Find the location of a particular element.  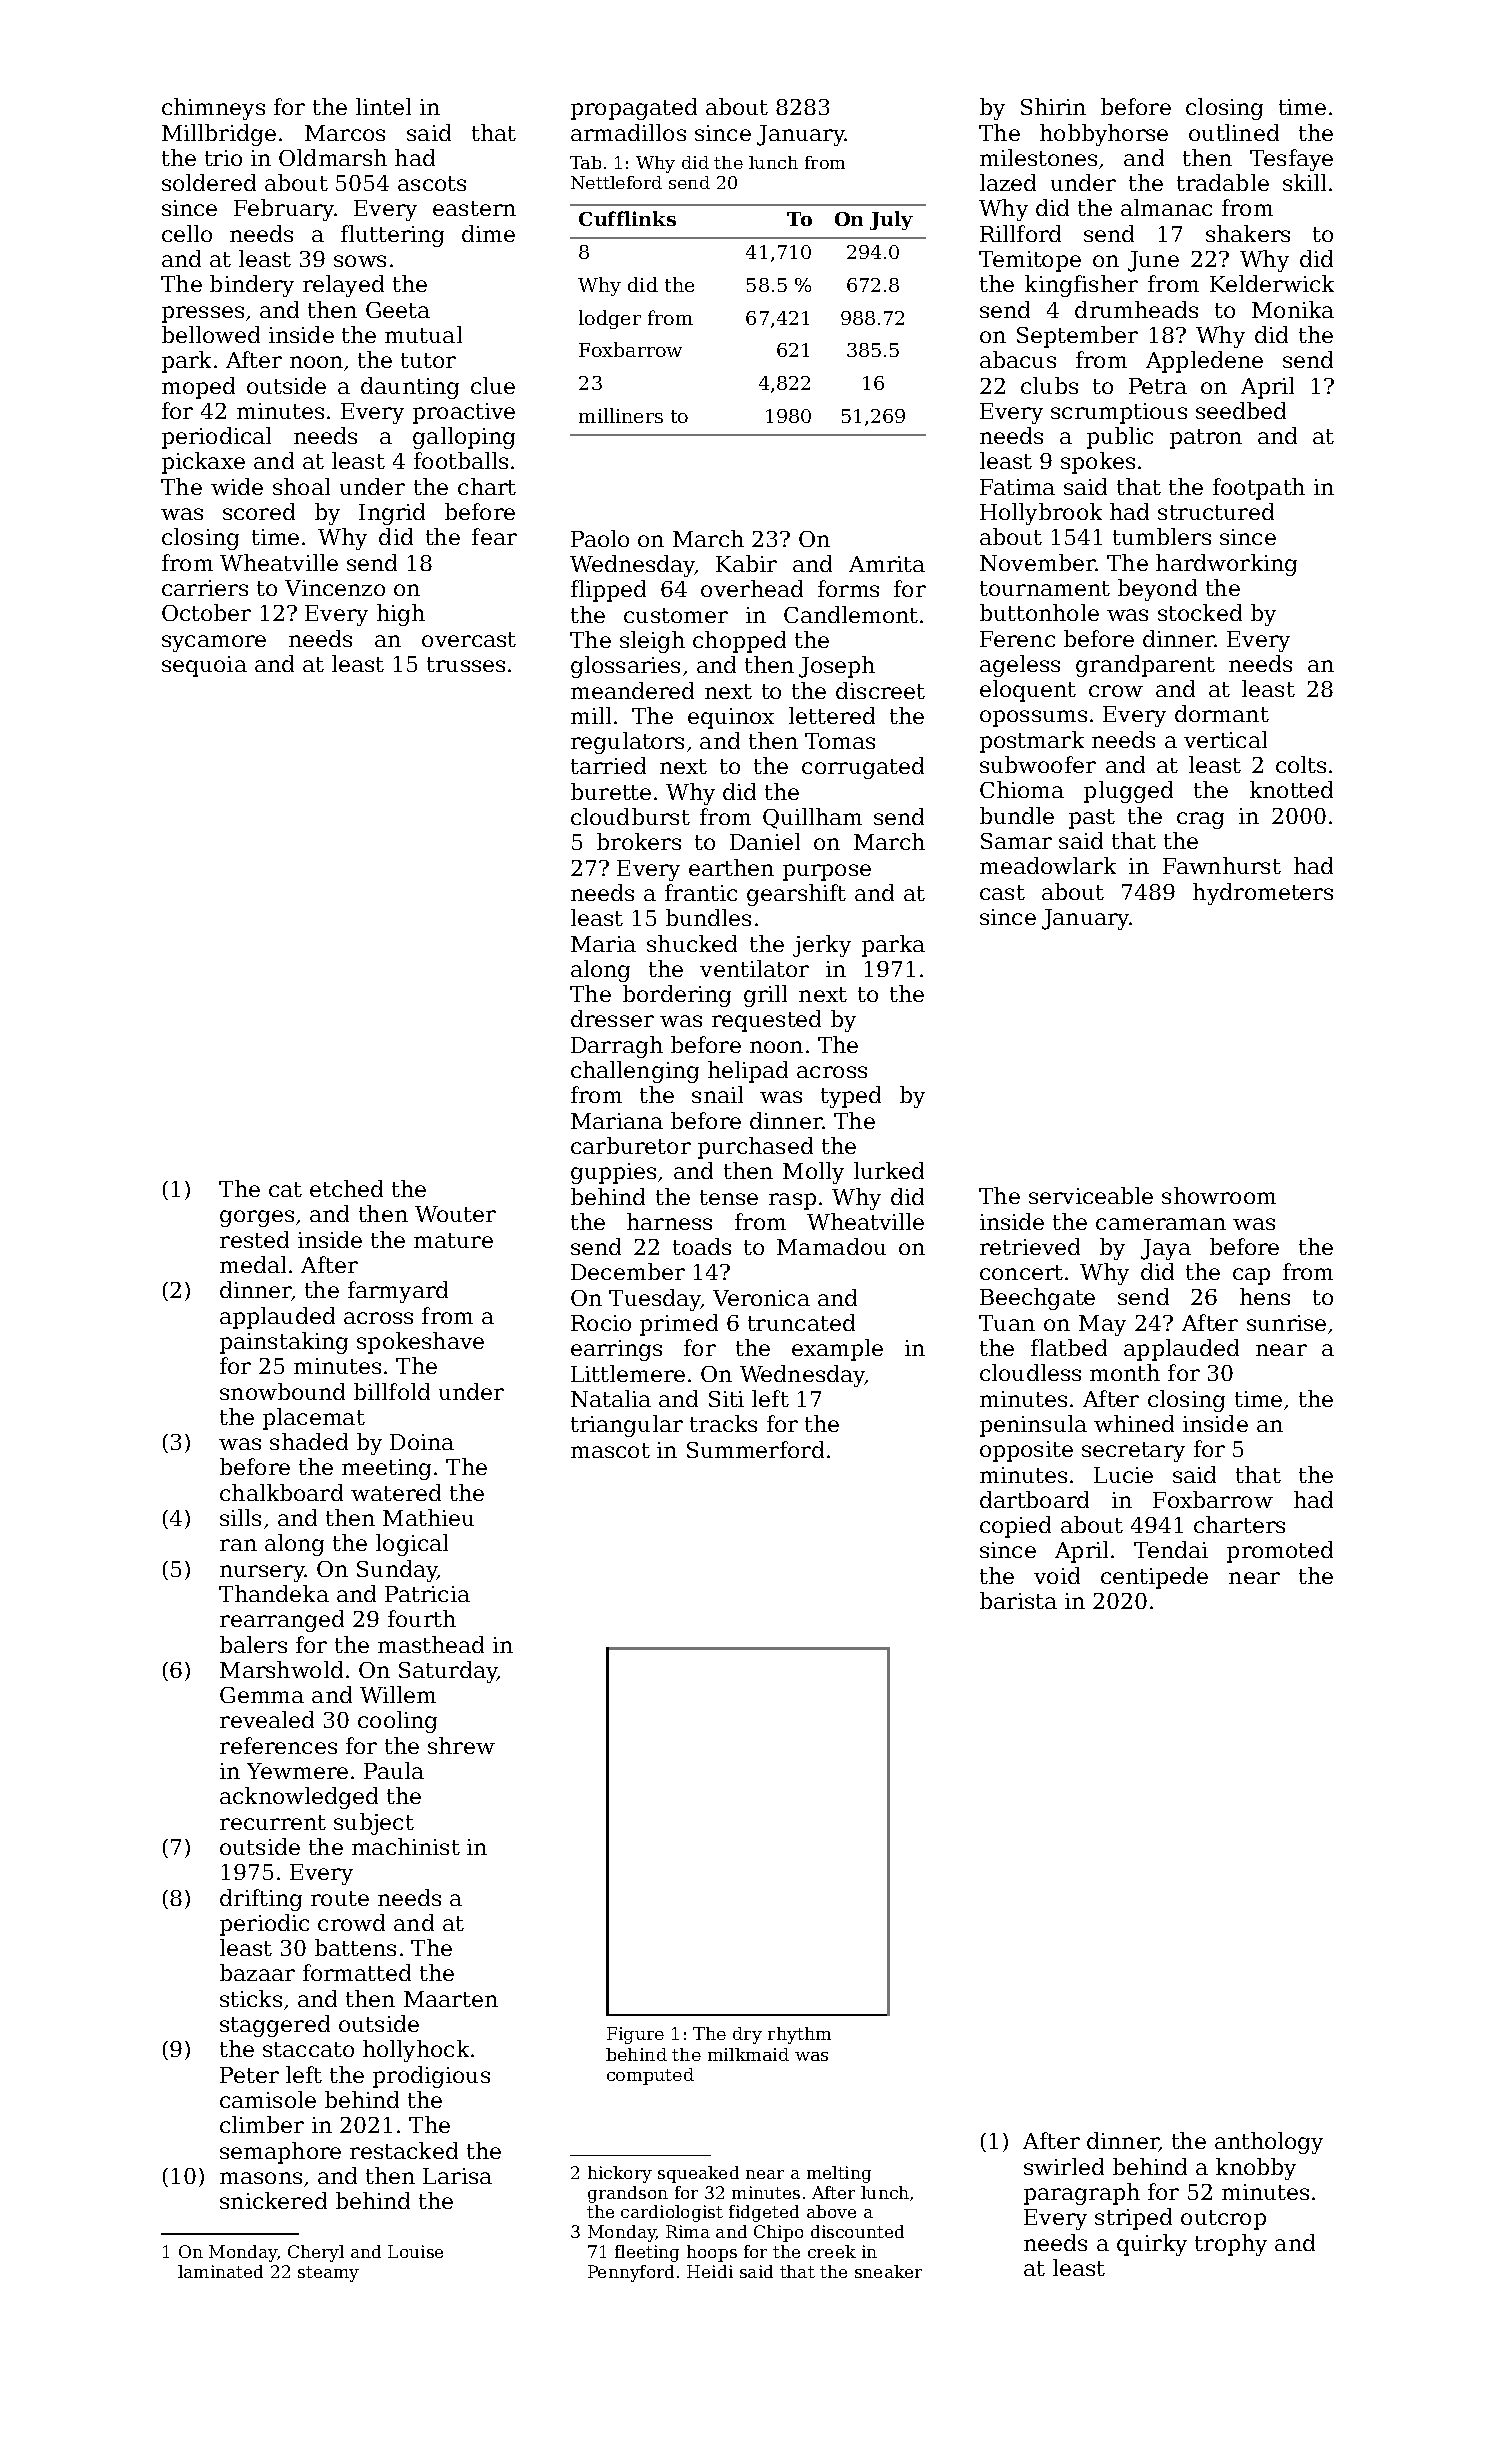

propagated is located at coordinates (634, 109).
